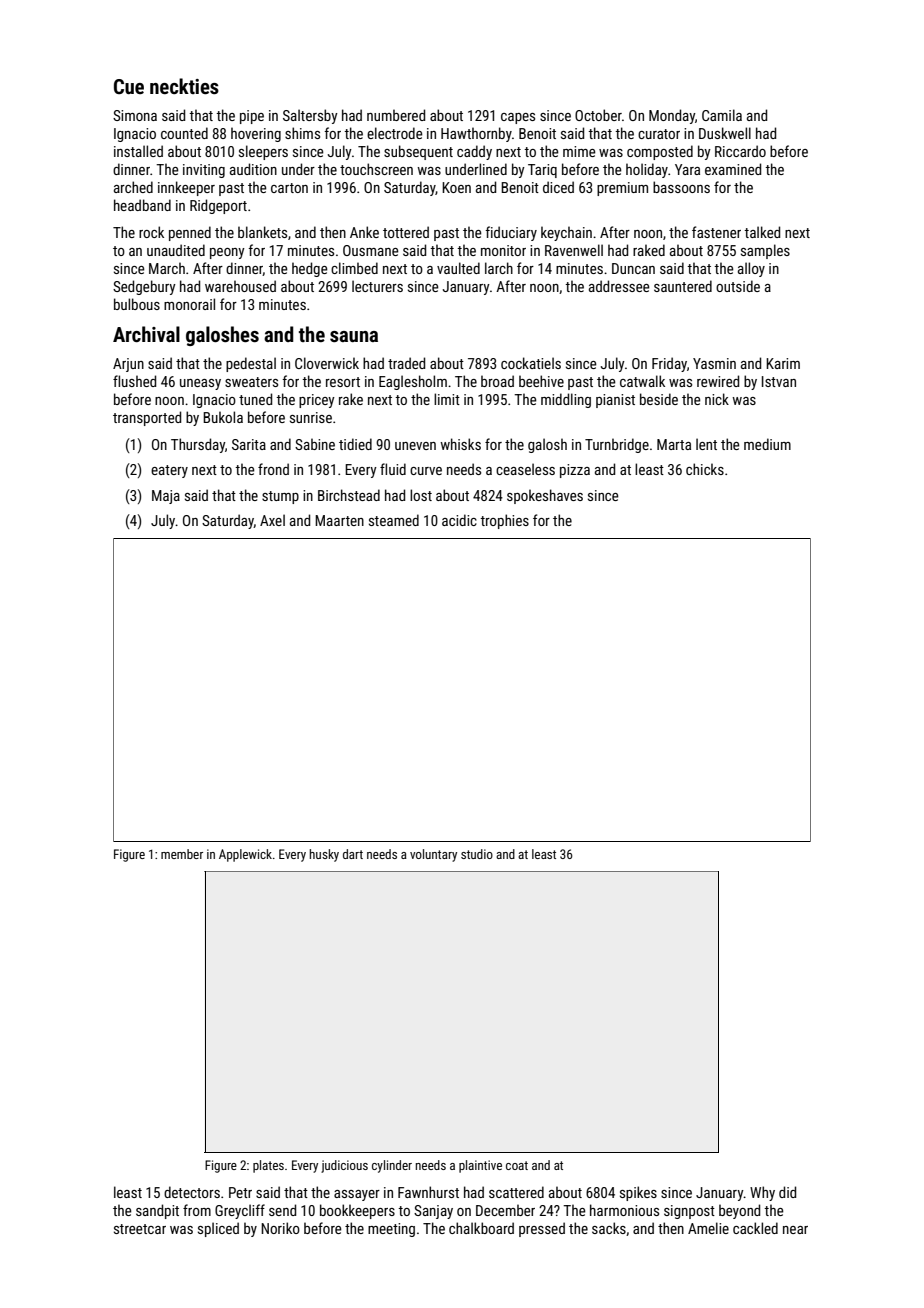  Describe the element at coordinates (541, 381) in the image. I see `beehive` at that location.
